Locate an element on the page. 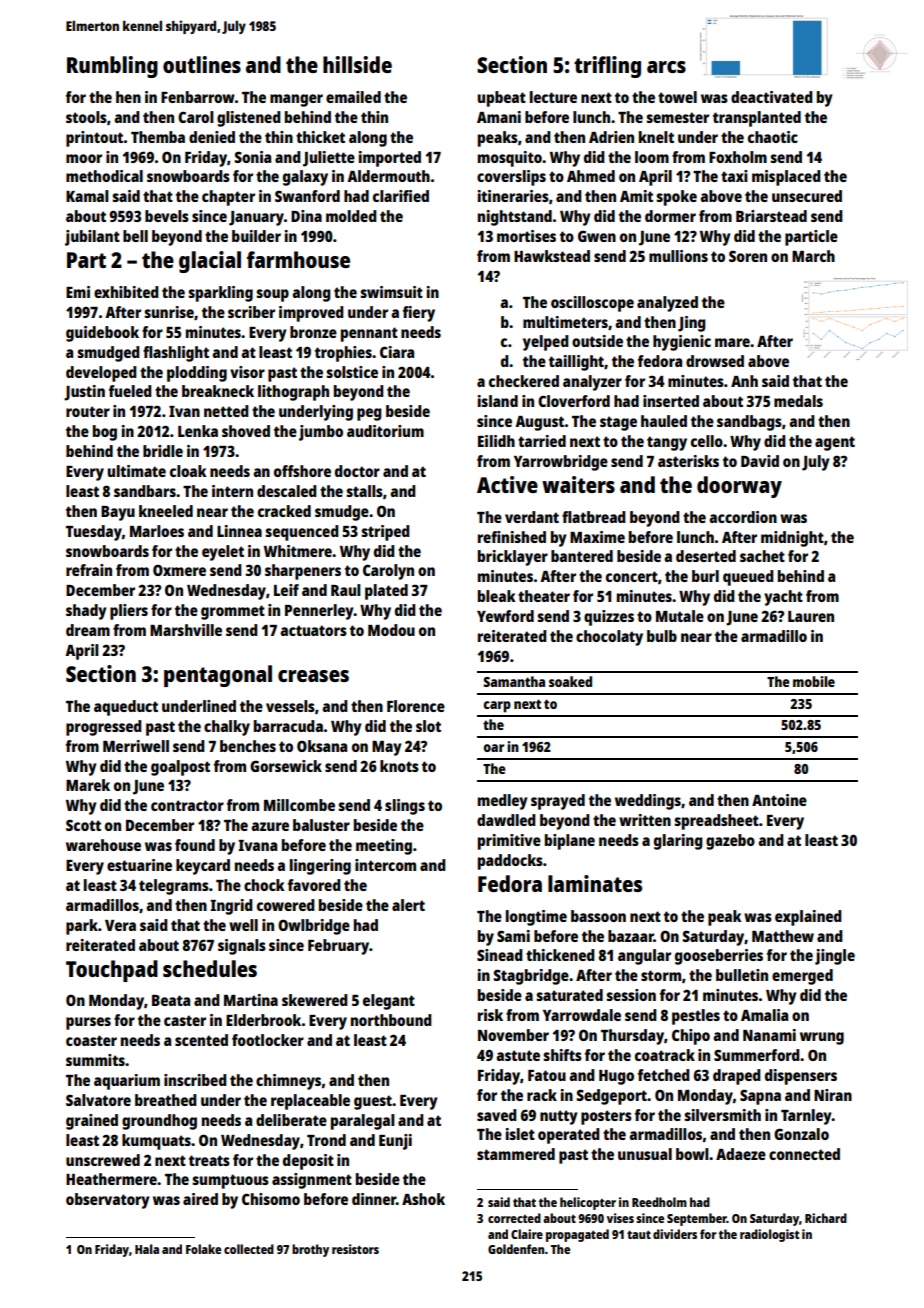 This document has width=924, height=1308. exhibited is located at coordinates (126, 292).
